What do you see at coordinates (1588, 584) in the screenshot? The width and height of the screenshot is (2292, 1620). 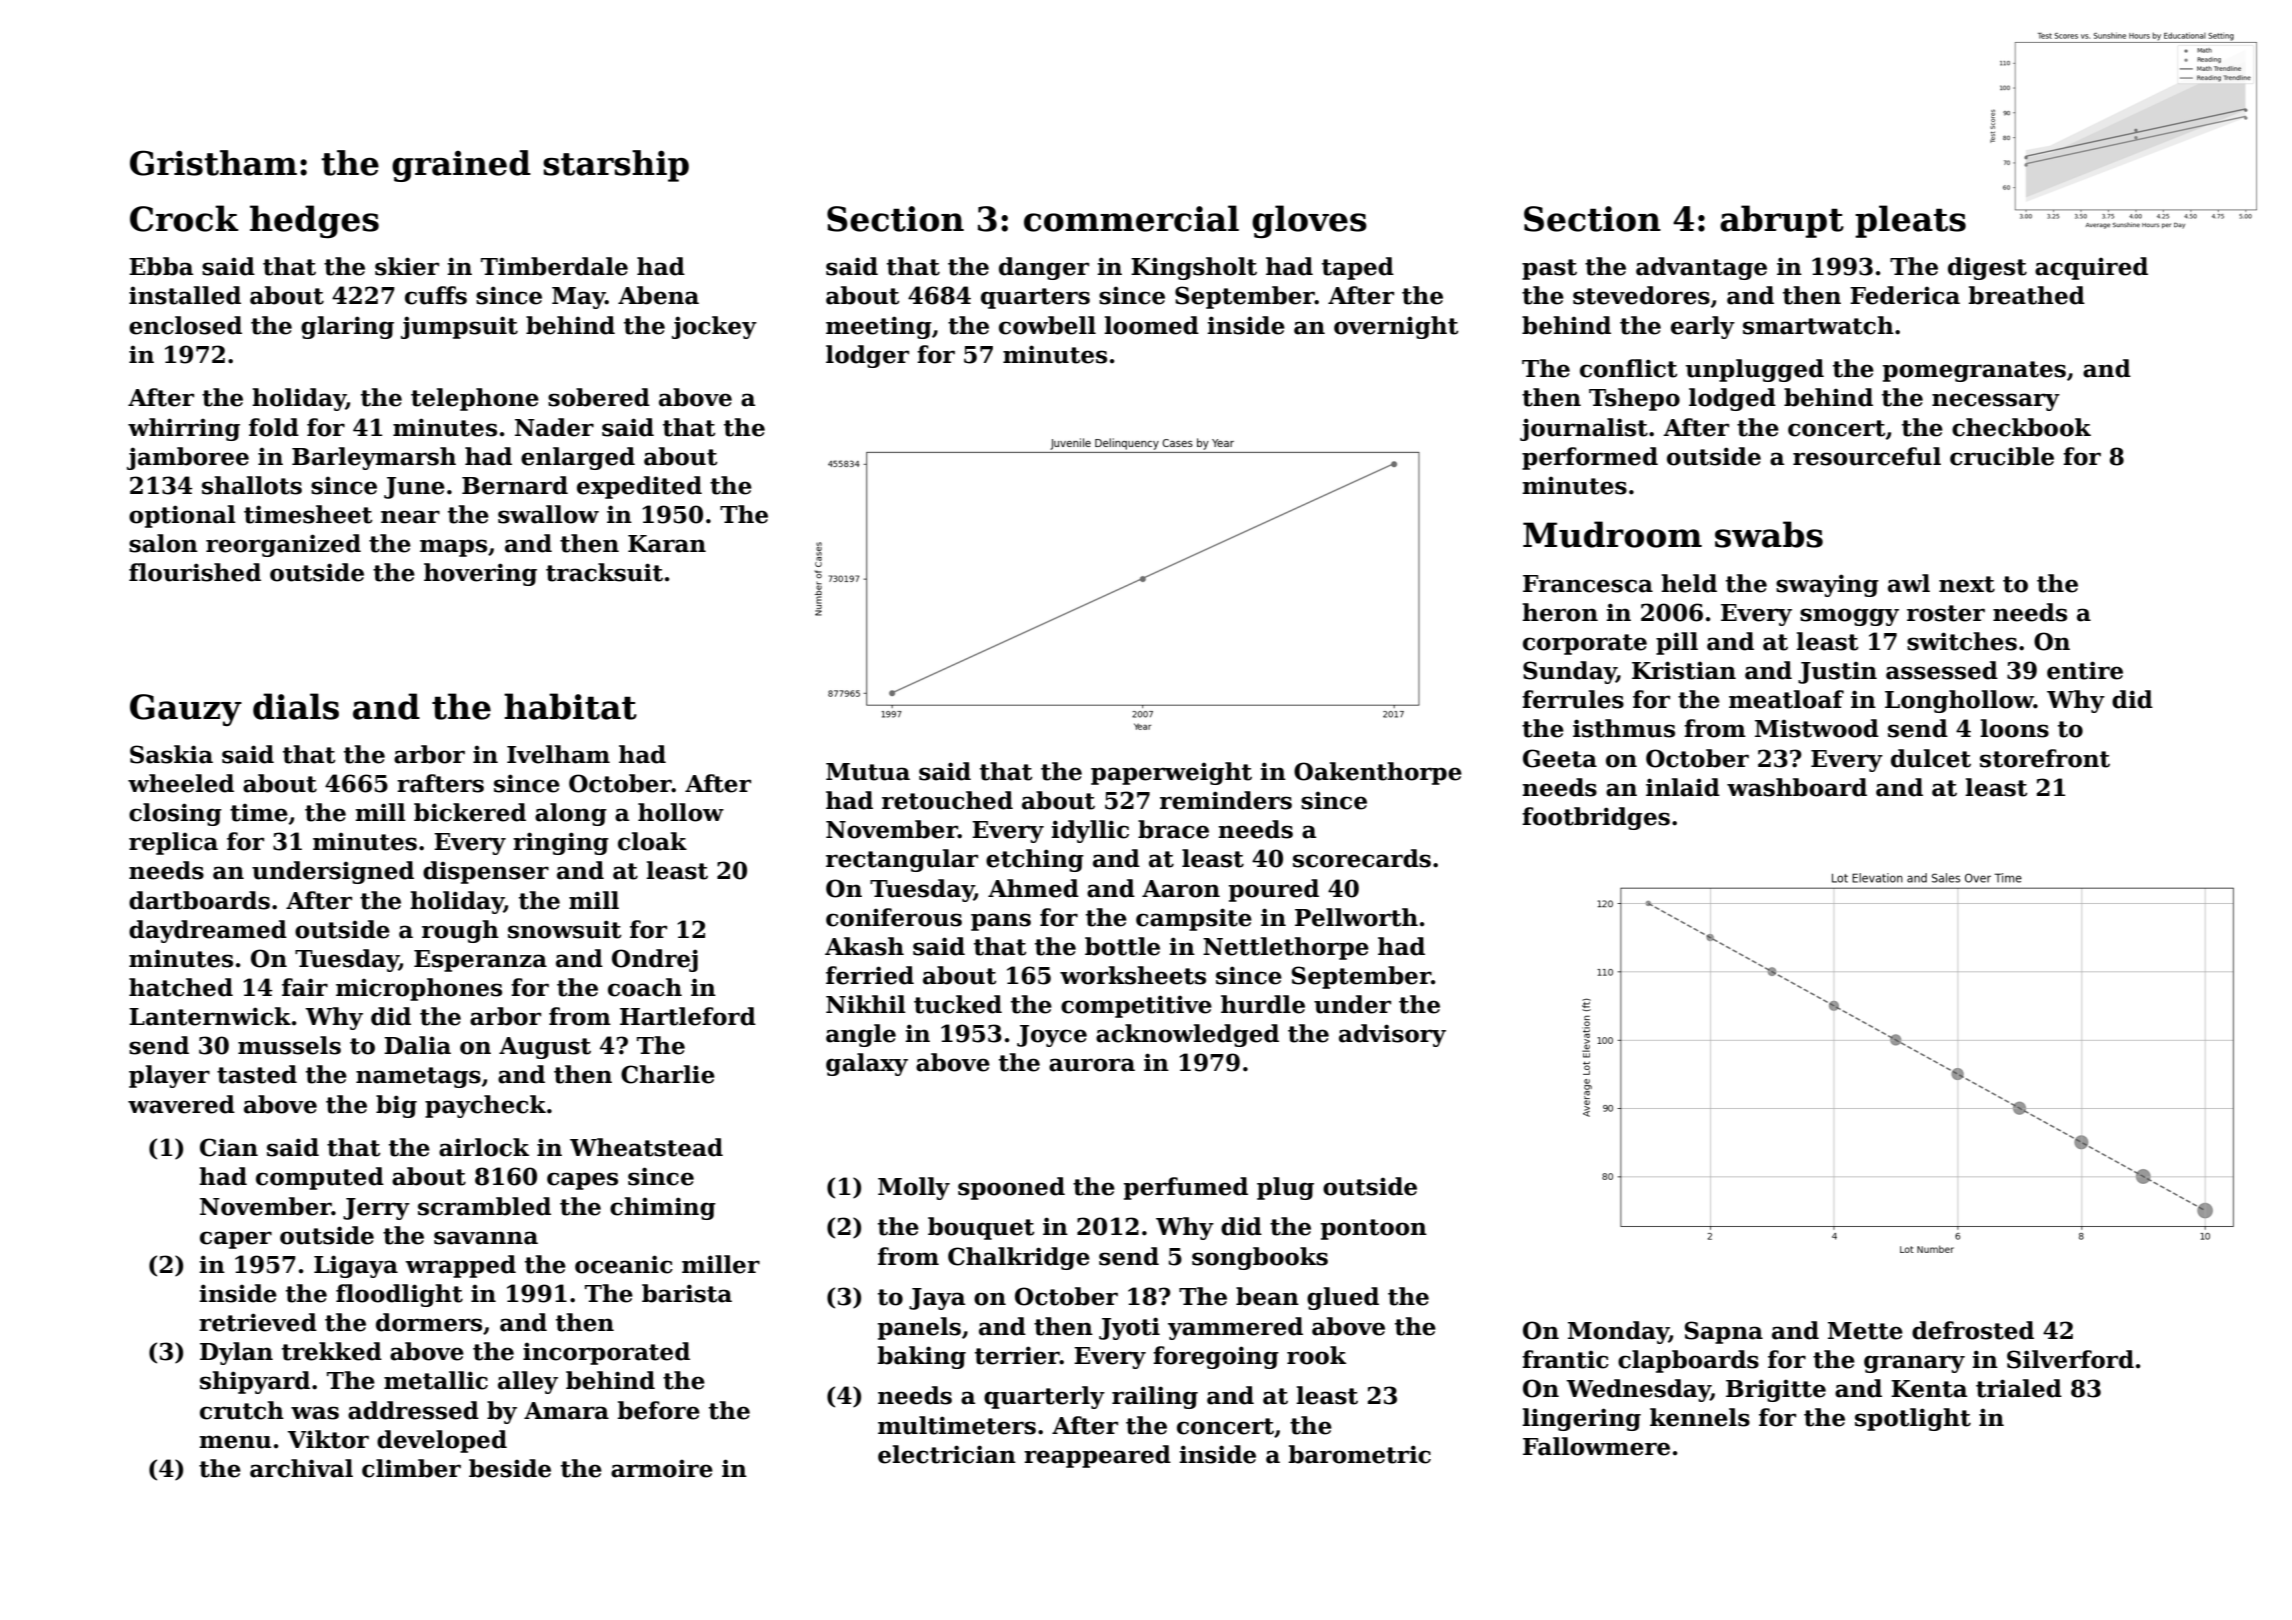 I see `Francesca` at bounding box center [1588, 584].
